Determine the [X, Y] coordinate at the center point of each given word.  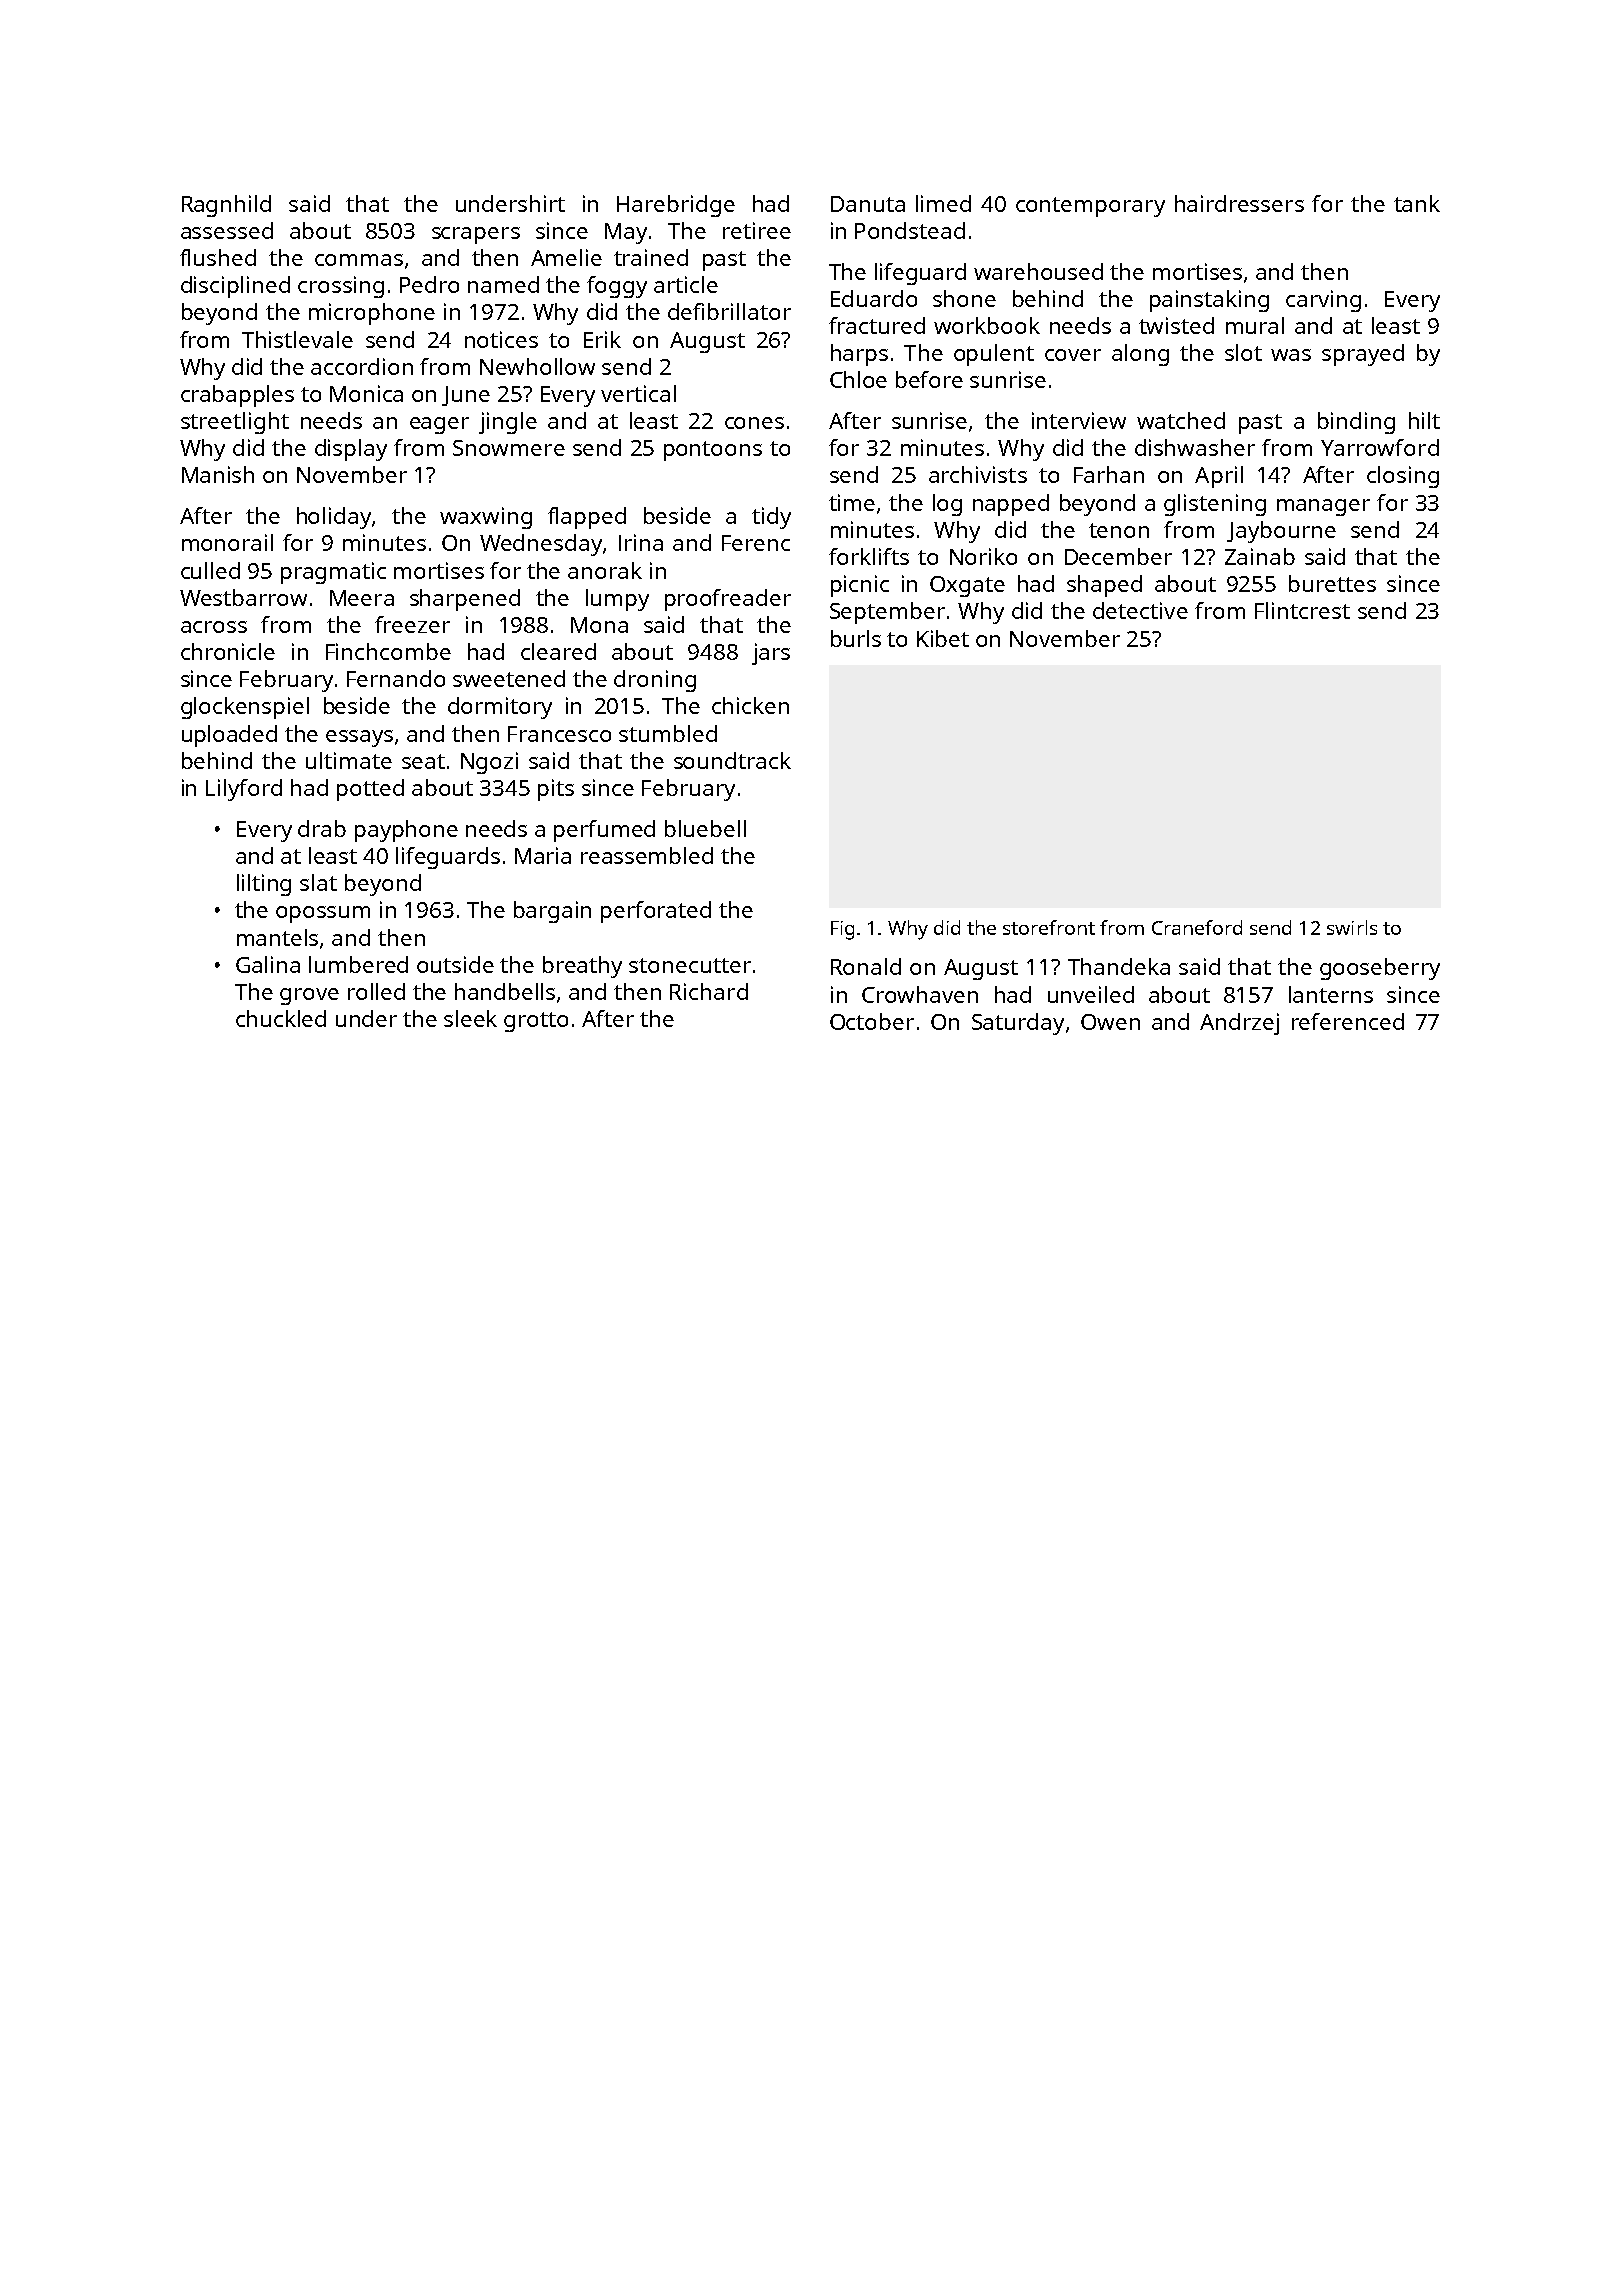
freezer [412, 624]
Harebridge [676, 206]
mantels [277, 937]
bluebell [705, 828]
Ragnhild [226, 206]
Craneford [1197, 927]
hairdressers [1239, 203]
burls [856, 638]
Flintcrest [1302, 610]
